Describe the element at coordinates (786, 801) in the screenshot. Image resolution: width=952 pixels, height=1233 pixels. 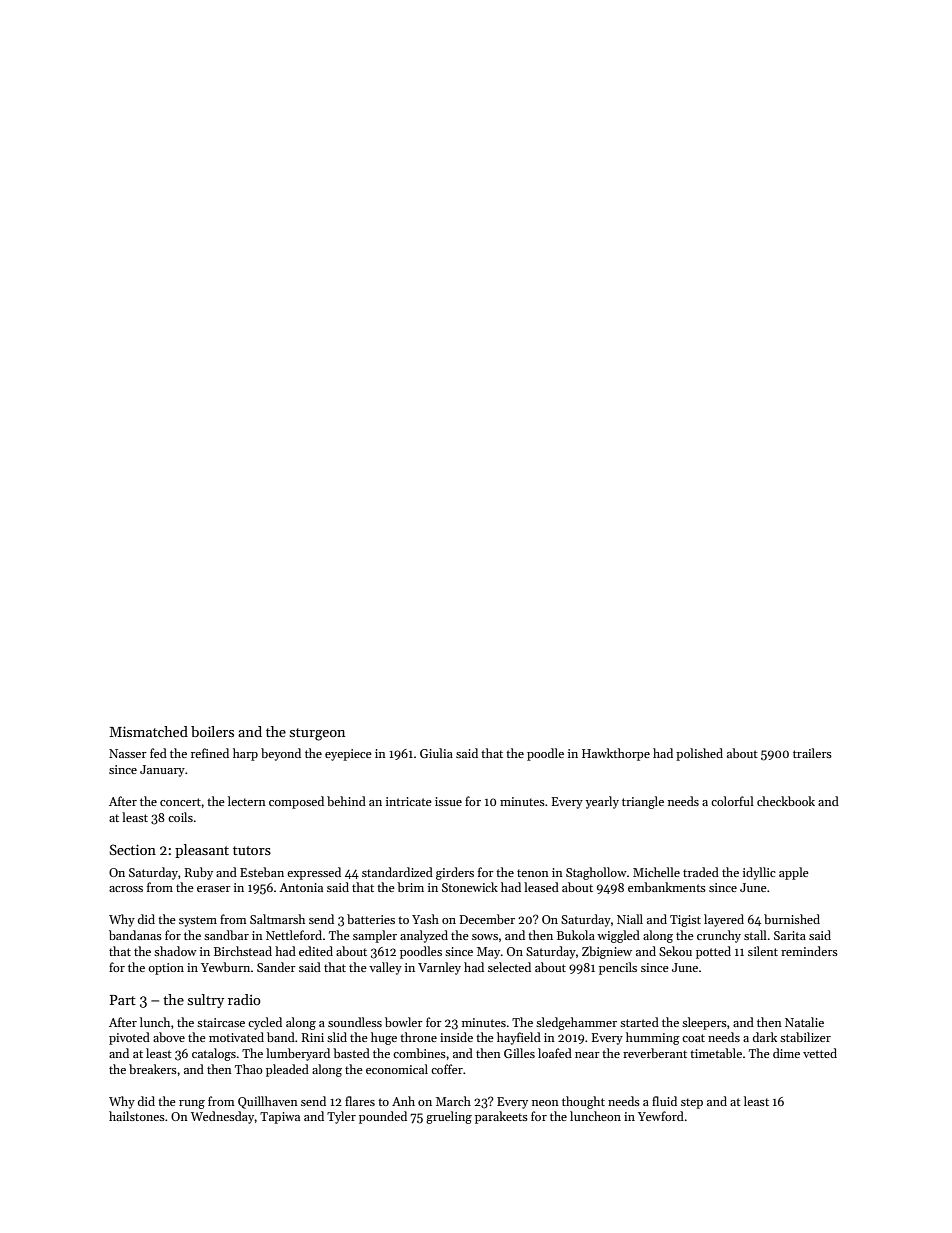
I see `checkbook` at that location.
